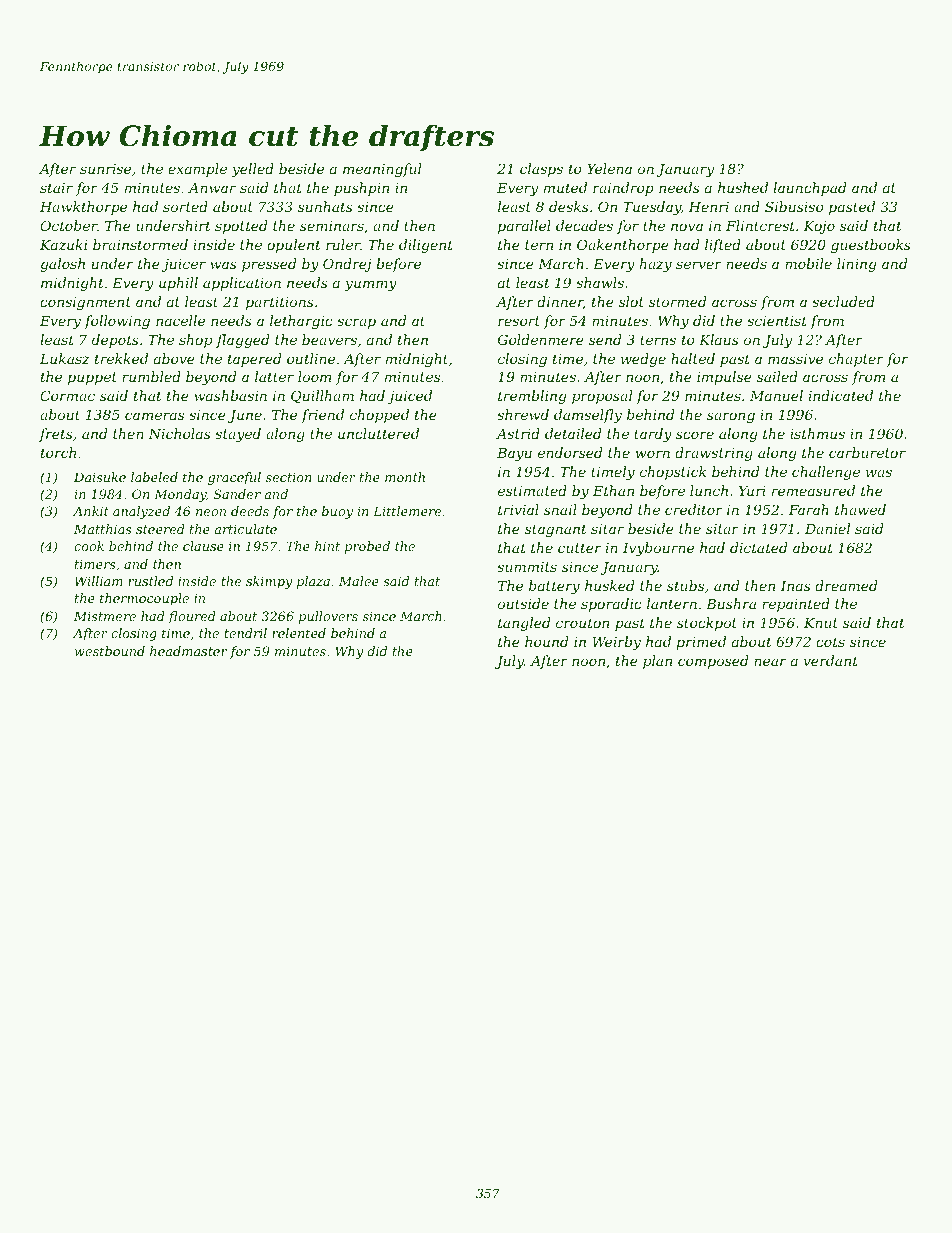 The height and width of the screenshot is (1233, 952). I want to click on send, so click(605, 339).
